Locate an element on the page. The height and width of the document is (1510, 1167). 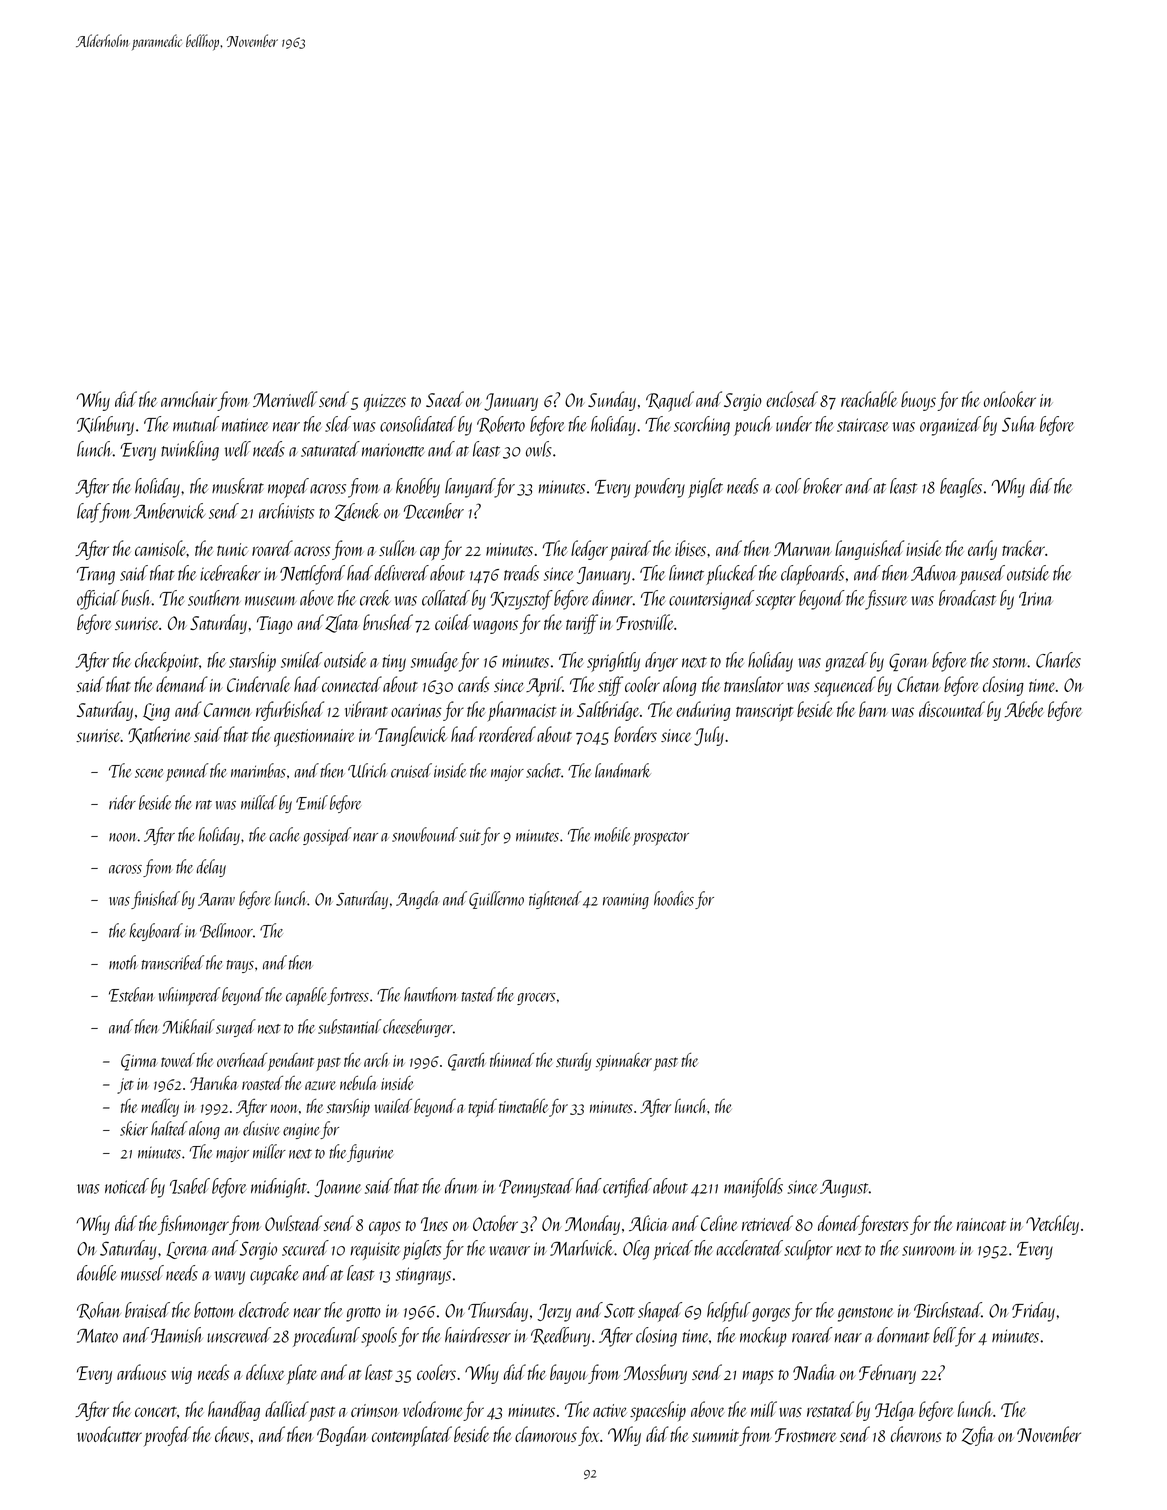
nebula is located at coordinates (358, 1083).
